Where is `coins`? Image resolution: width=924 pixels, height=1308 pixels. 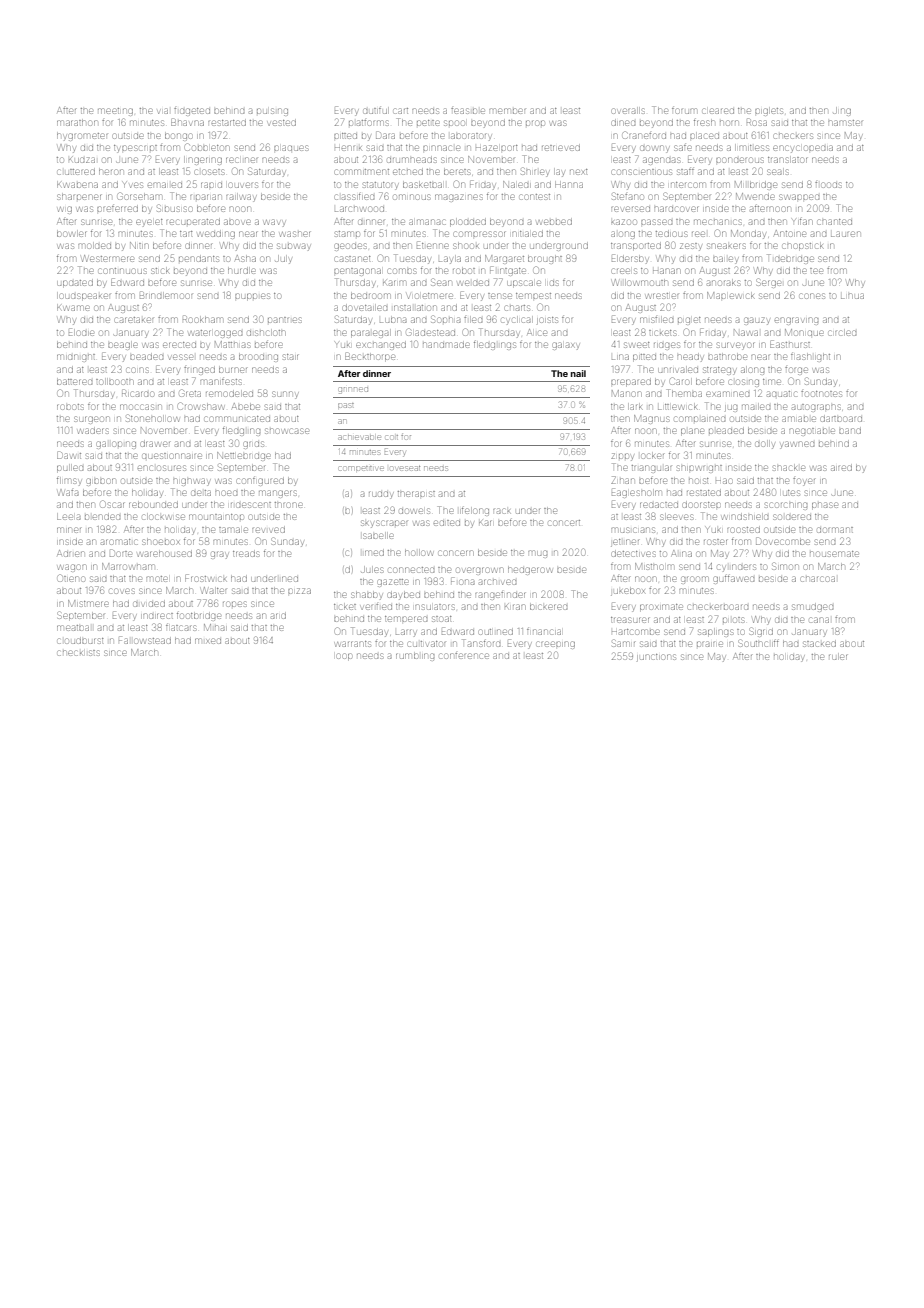 coins is located at coordinates (138, 370).
